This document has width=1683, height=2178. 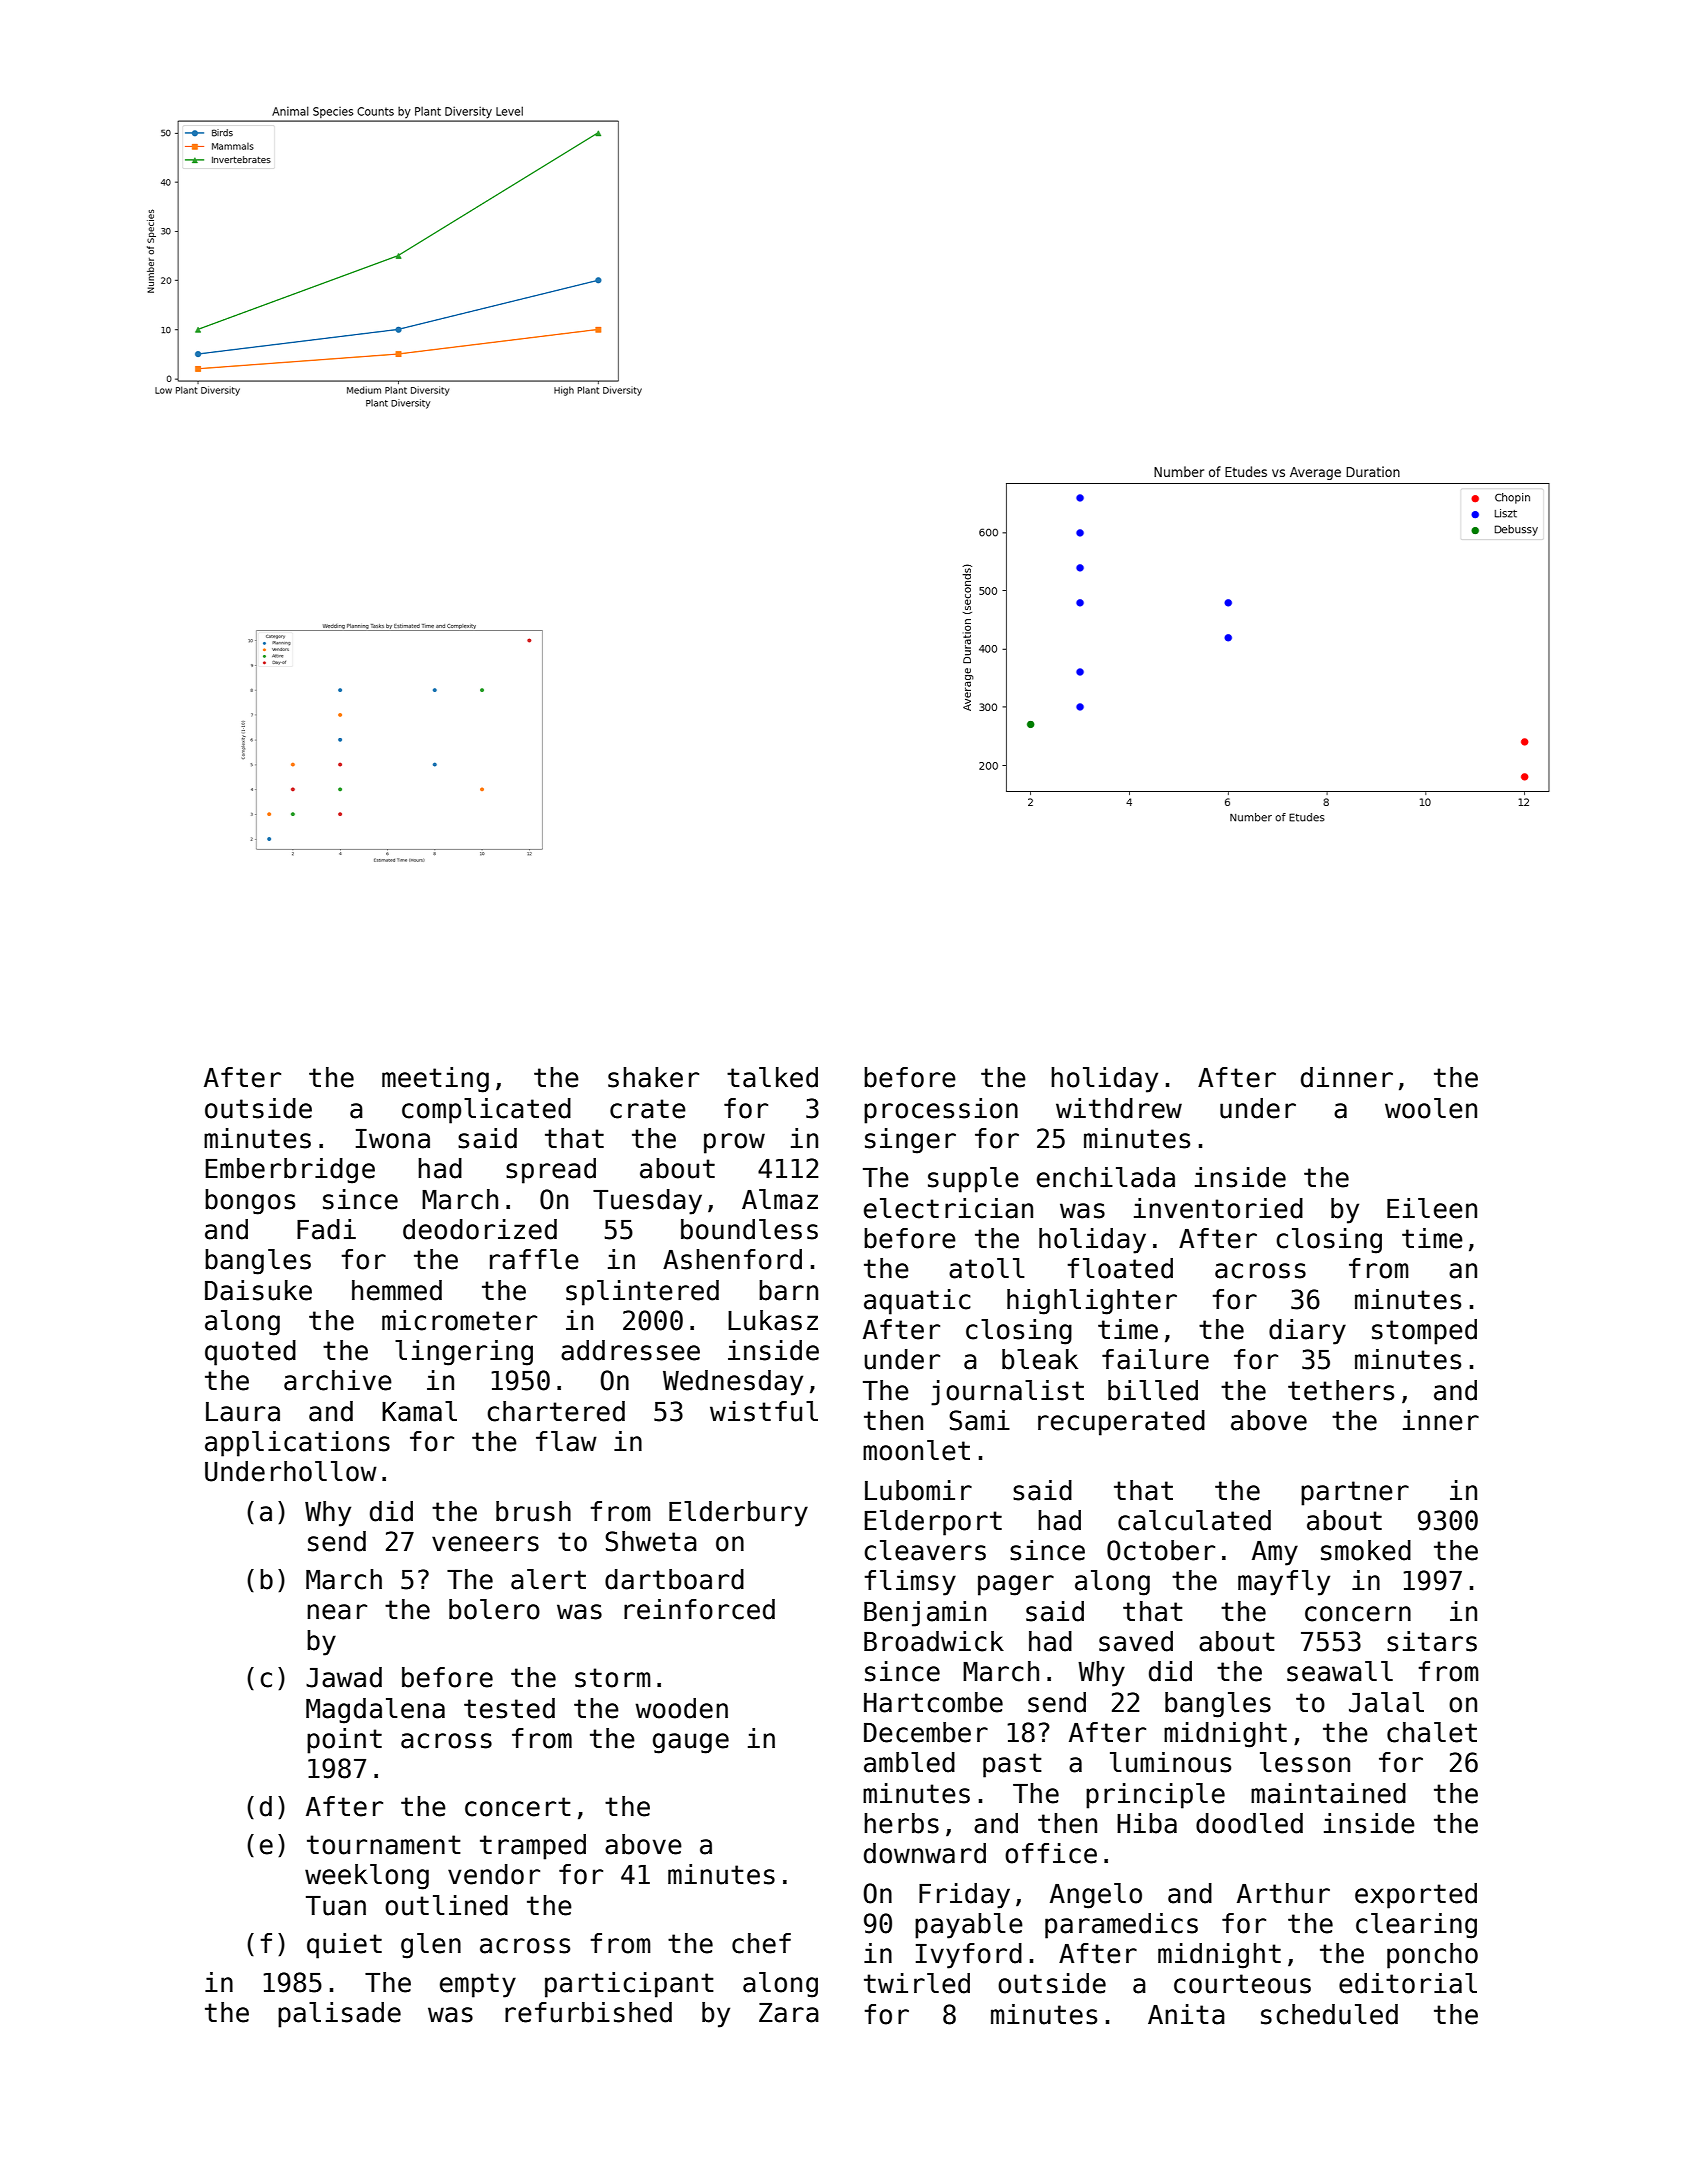 What do you see at coordinates (344, 1946) in the document?
I see `quiet` at bounding box center [344, 1946].
